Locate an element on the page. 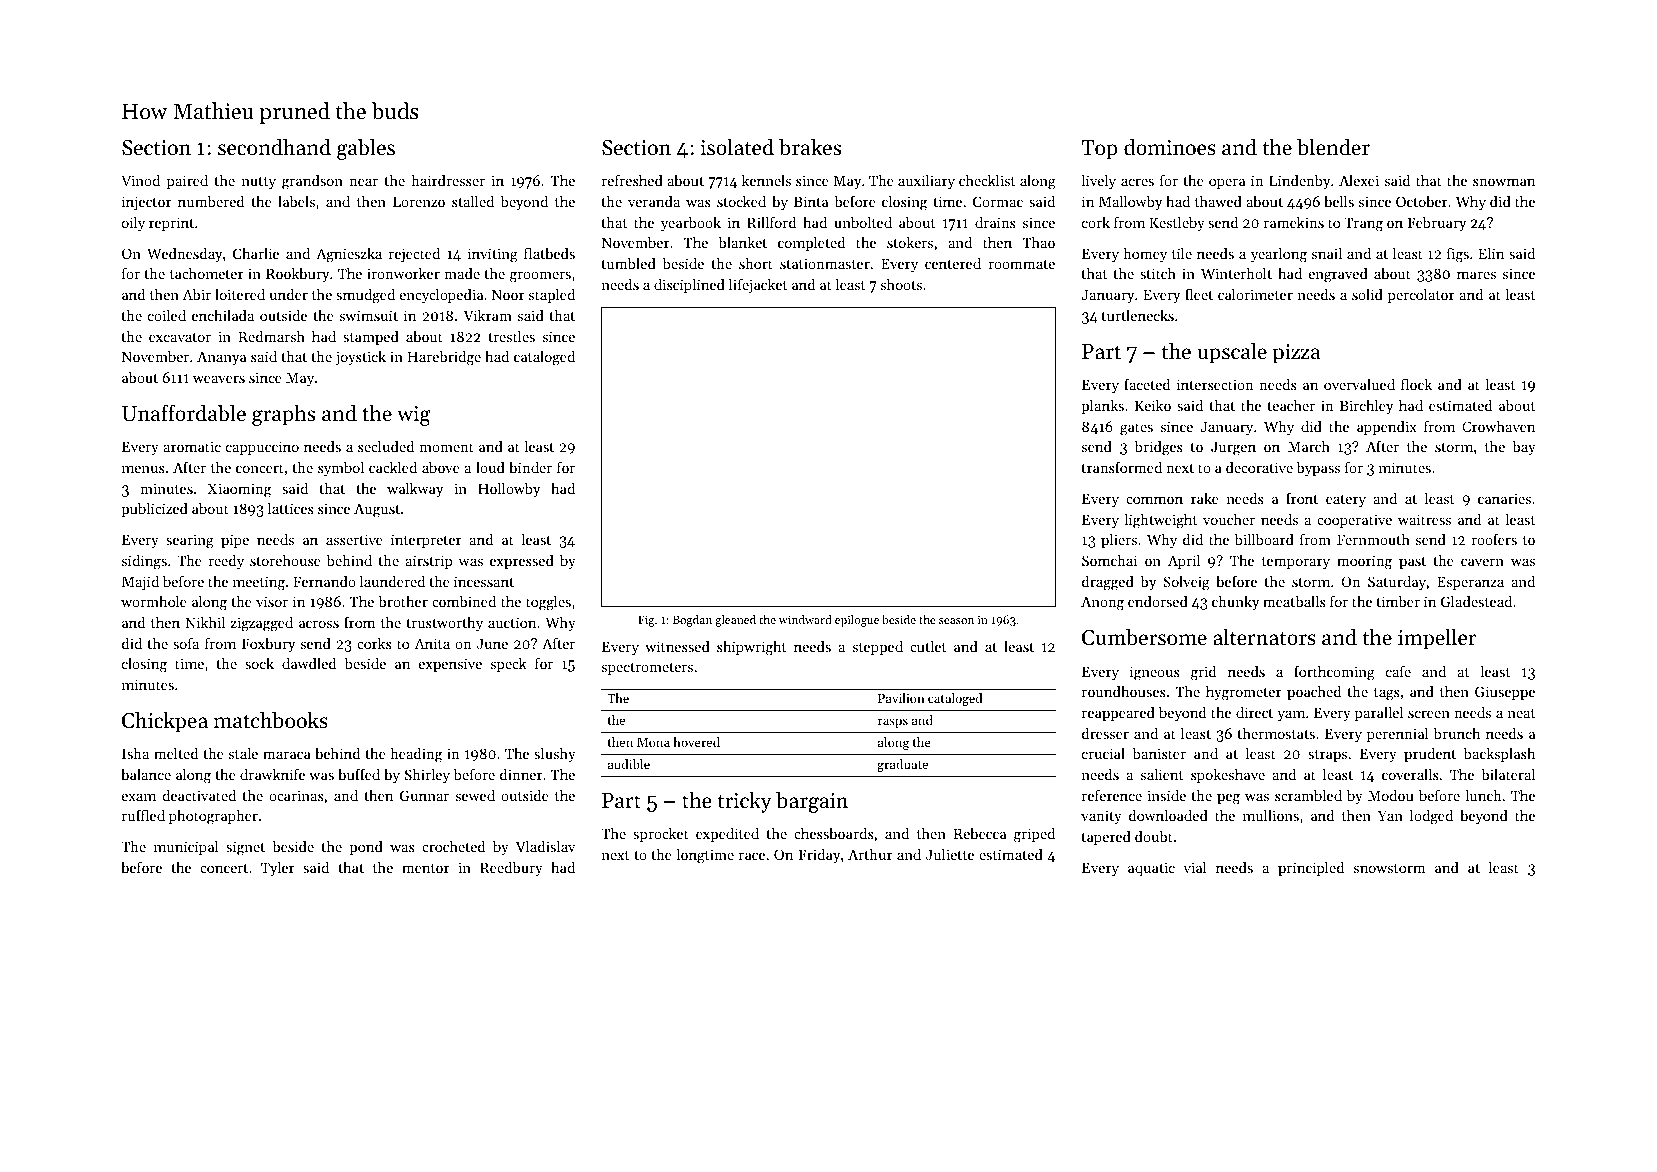 This document has height=1172, width=1657. shoots is located at coordinates (901, 284).
